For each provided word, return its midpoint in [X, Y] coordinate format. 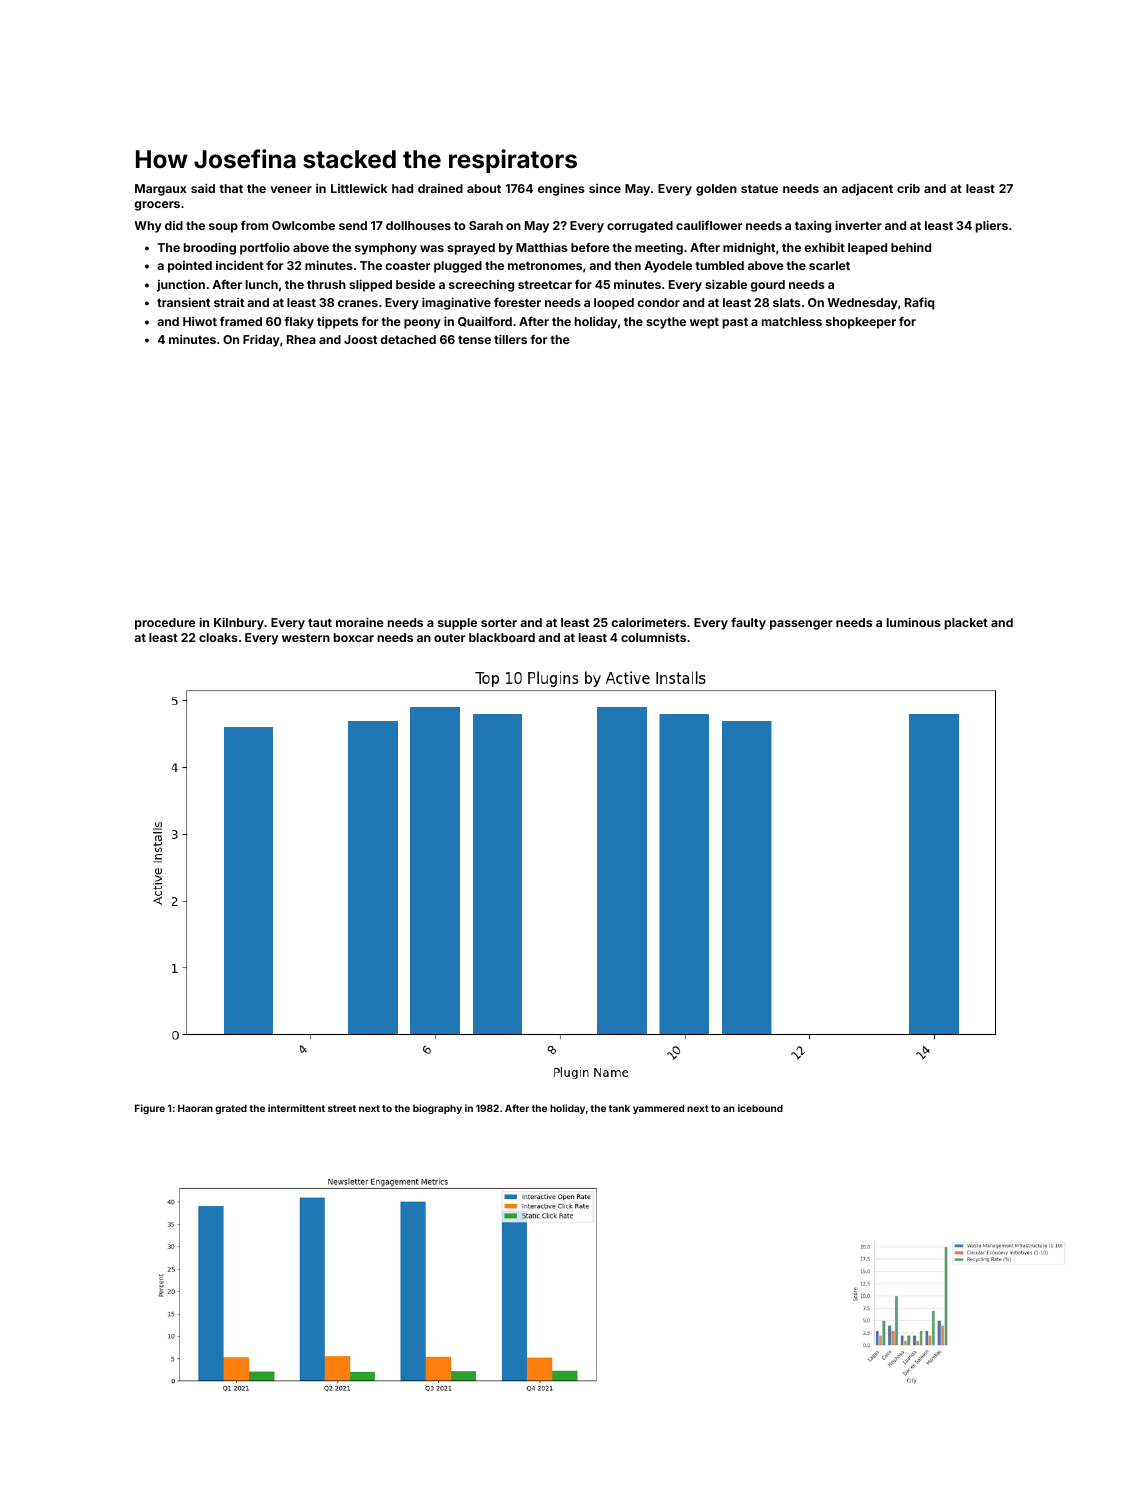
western [306, 638]
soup [223, 228]
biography [437, 1109]
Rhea [301, 339]
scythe [666, 323]
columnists [653, 637]
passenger [801, 625]
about [484, 188]
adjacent [867, 190]
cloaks [218, 637]
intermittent [296, 1108]
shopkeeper [861, 323]
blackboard [502, 637]
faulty [748, 623]
